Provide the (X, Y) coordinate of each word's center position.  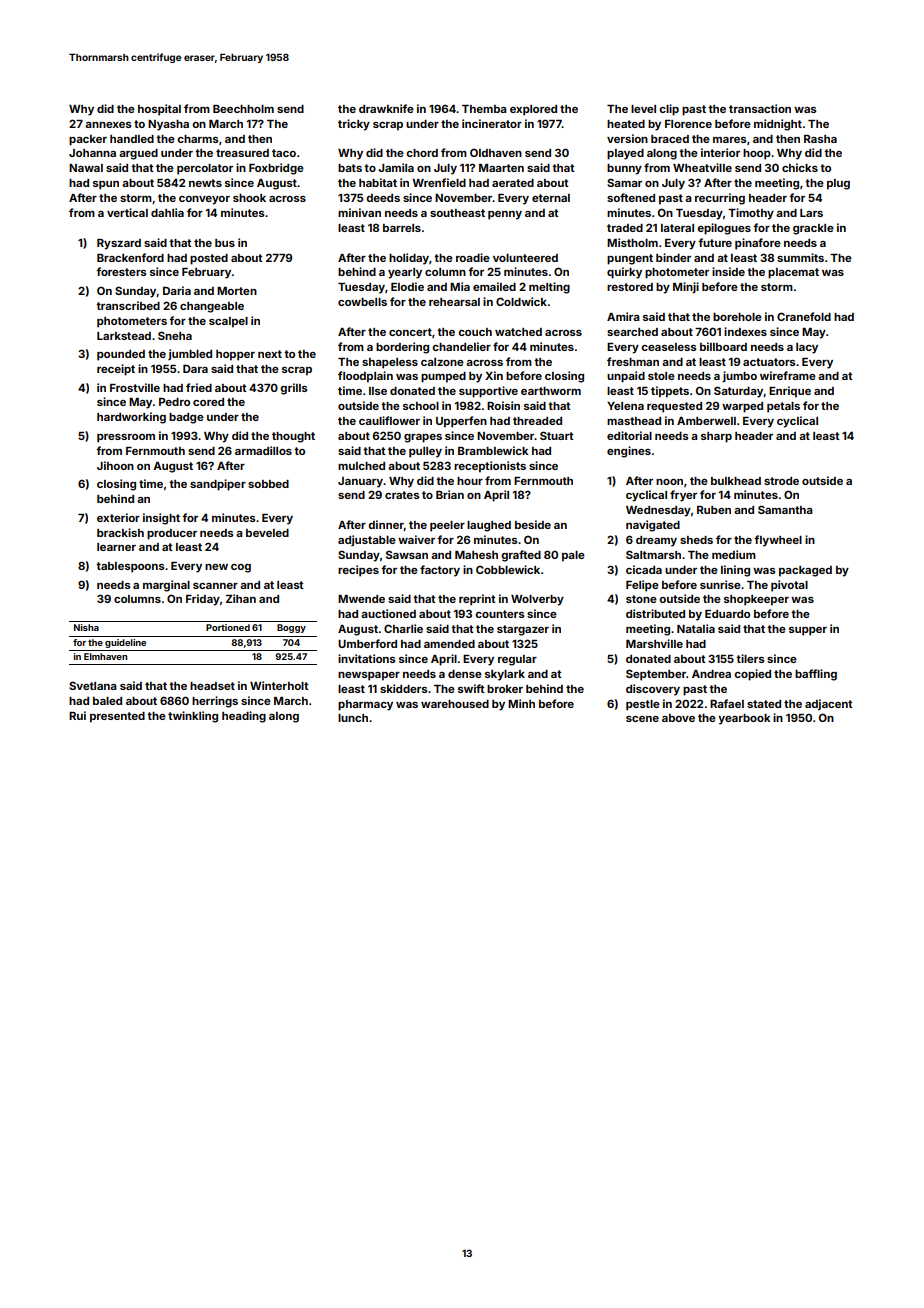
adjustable (367, 540)
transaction (760, 108)
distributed (655, 613)
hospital (159, 110)
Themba (484, 109)
